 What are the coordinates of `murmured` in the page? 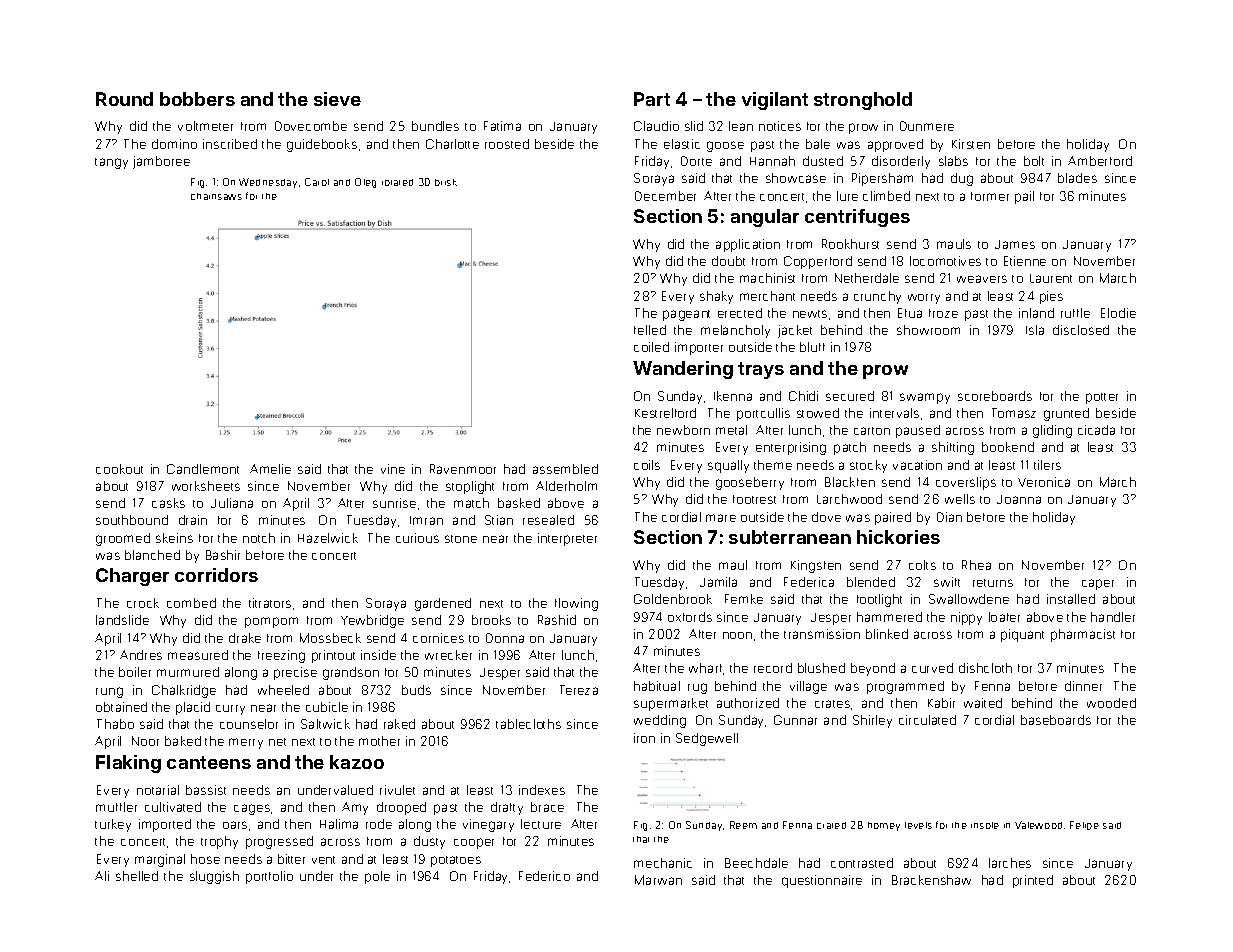 It's located at (188, 672).
